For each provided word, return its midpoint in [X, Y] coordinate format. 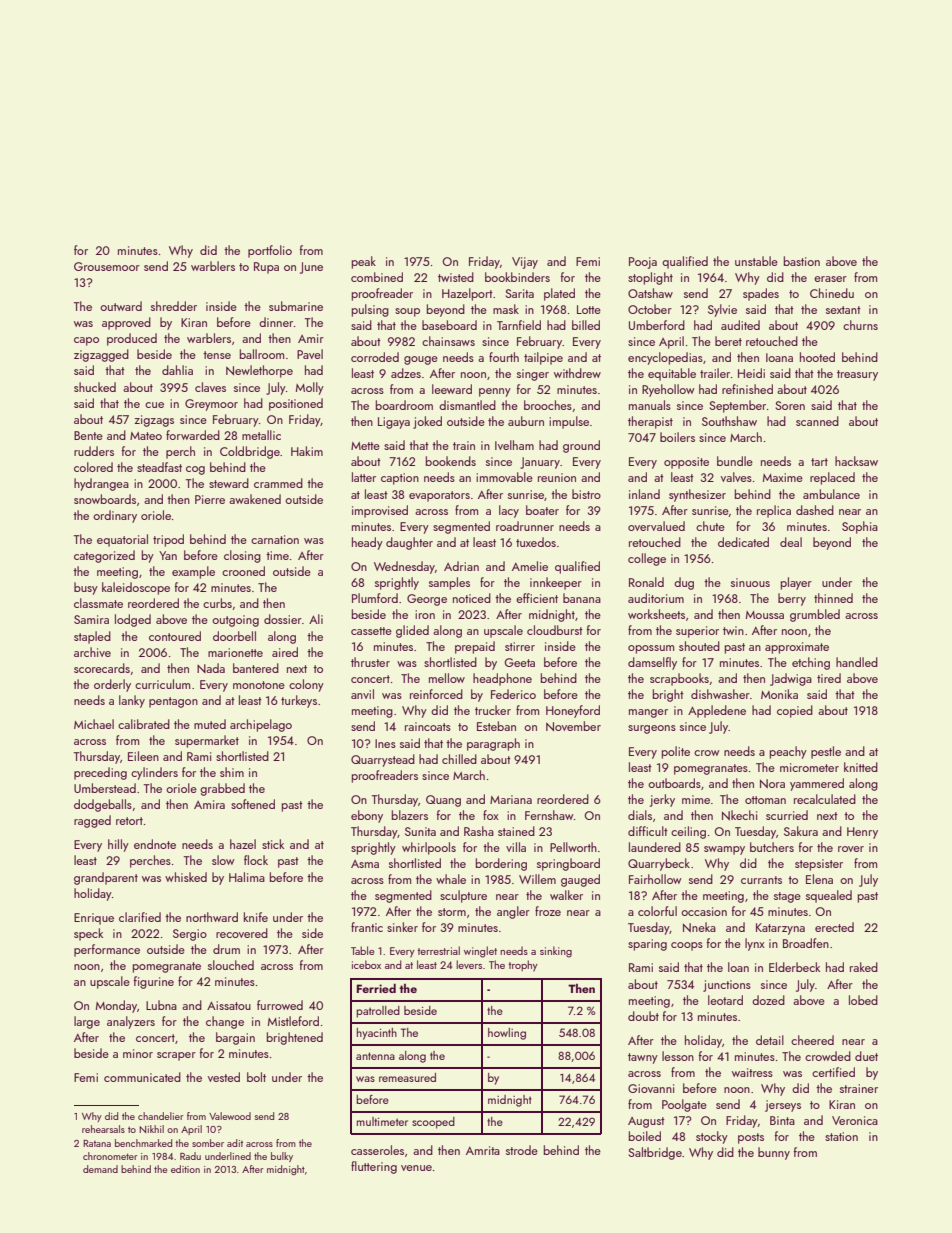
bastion [802, 261]
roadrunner [525, 526]
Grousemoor [107, 266]
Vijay [525, 263]
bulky [282, 1157]
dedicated [743, 542]
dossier [283, 619]
